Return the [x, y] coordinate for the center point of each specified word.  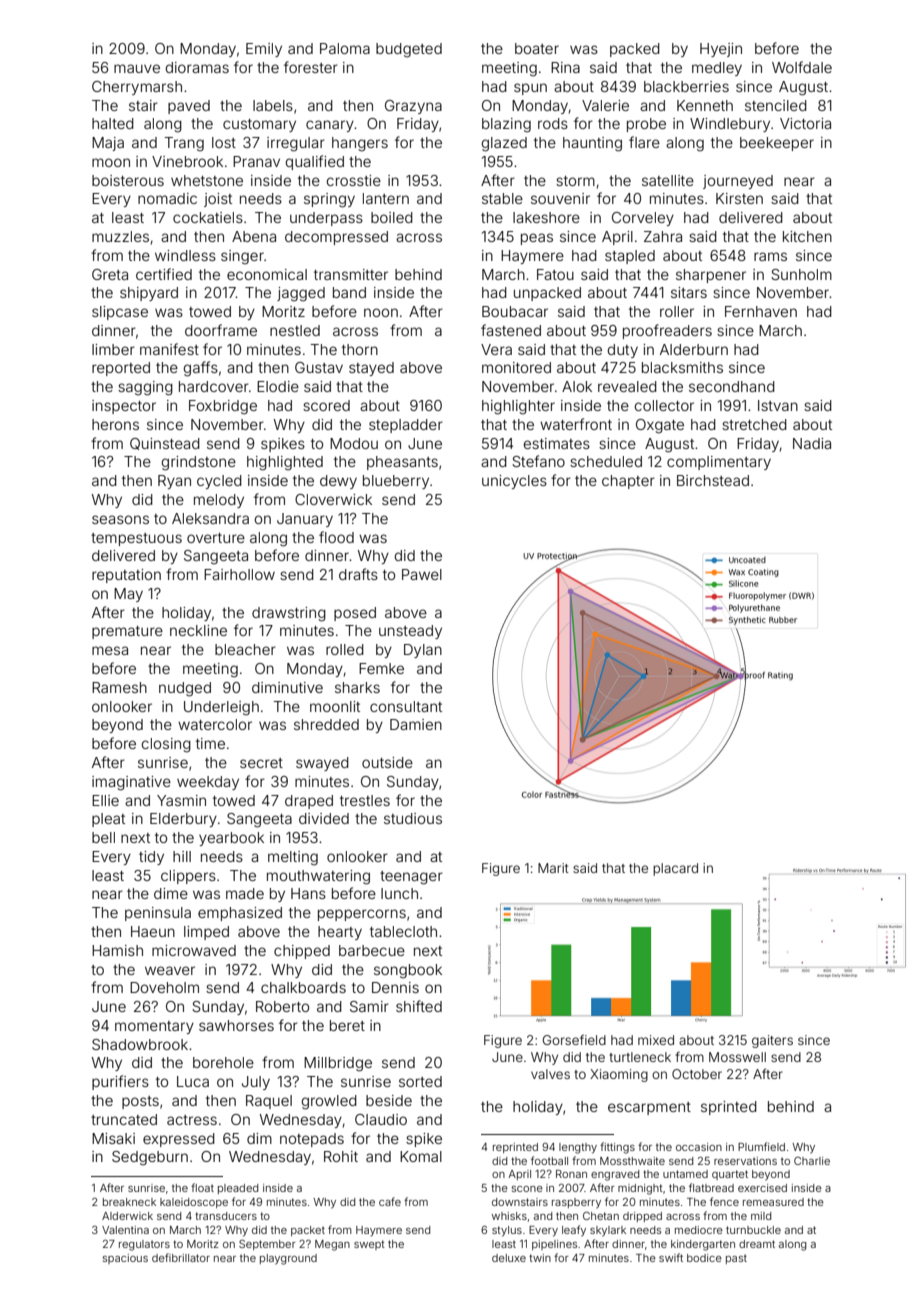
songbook [408, 971]
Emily [264, 50]
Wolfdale [802, 67]
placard [675, 869]
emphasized [240, 914]
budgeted [409, 50]
